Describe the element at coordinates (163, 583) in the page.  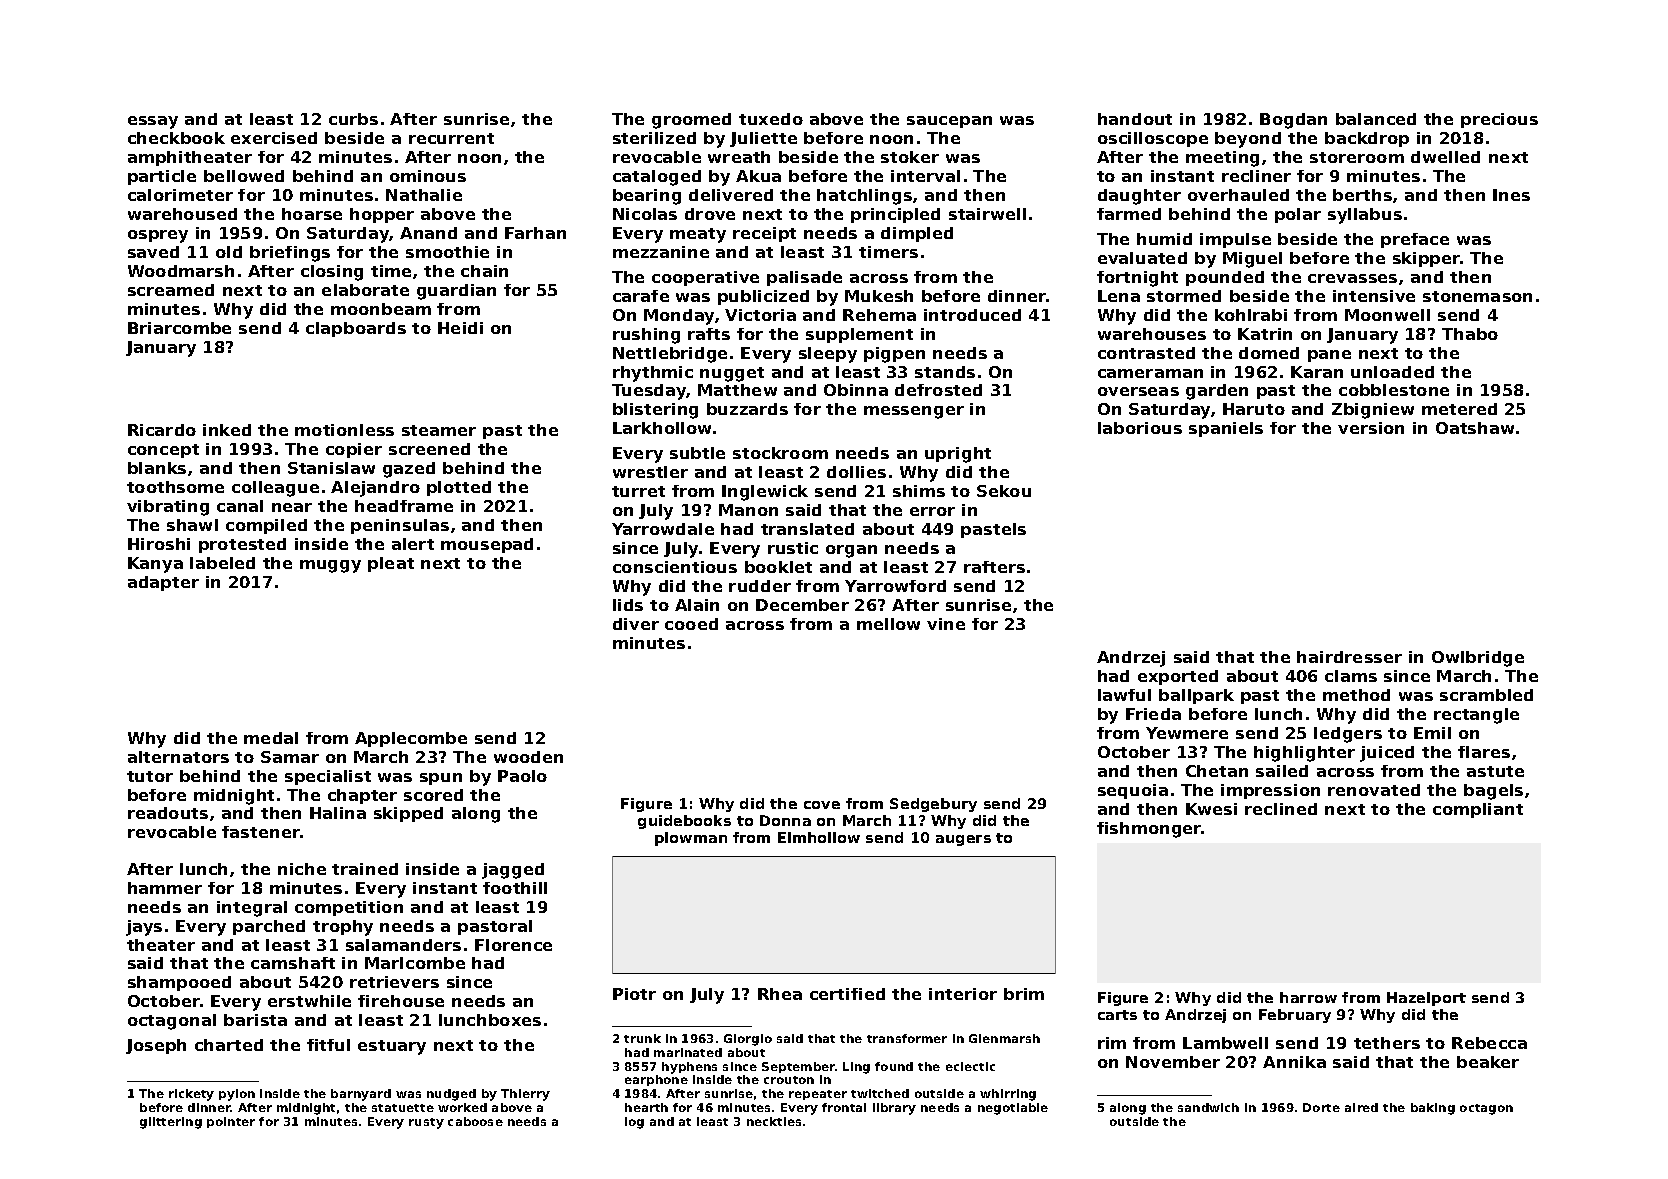
I see `adapter` at that location.
